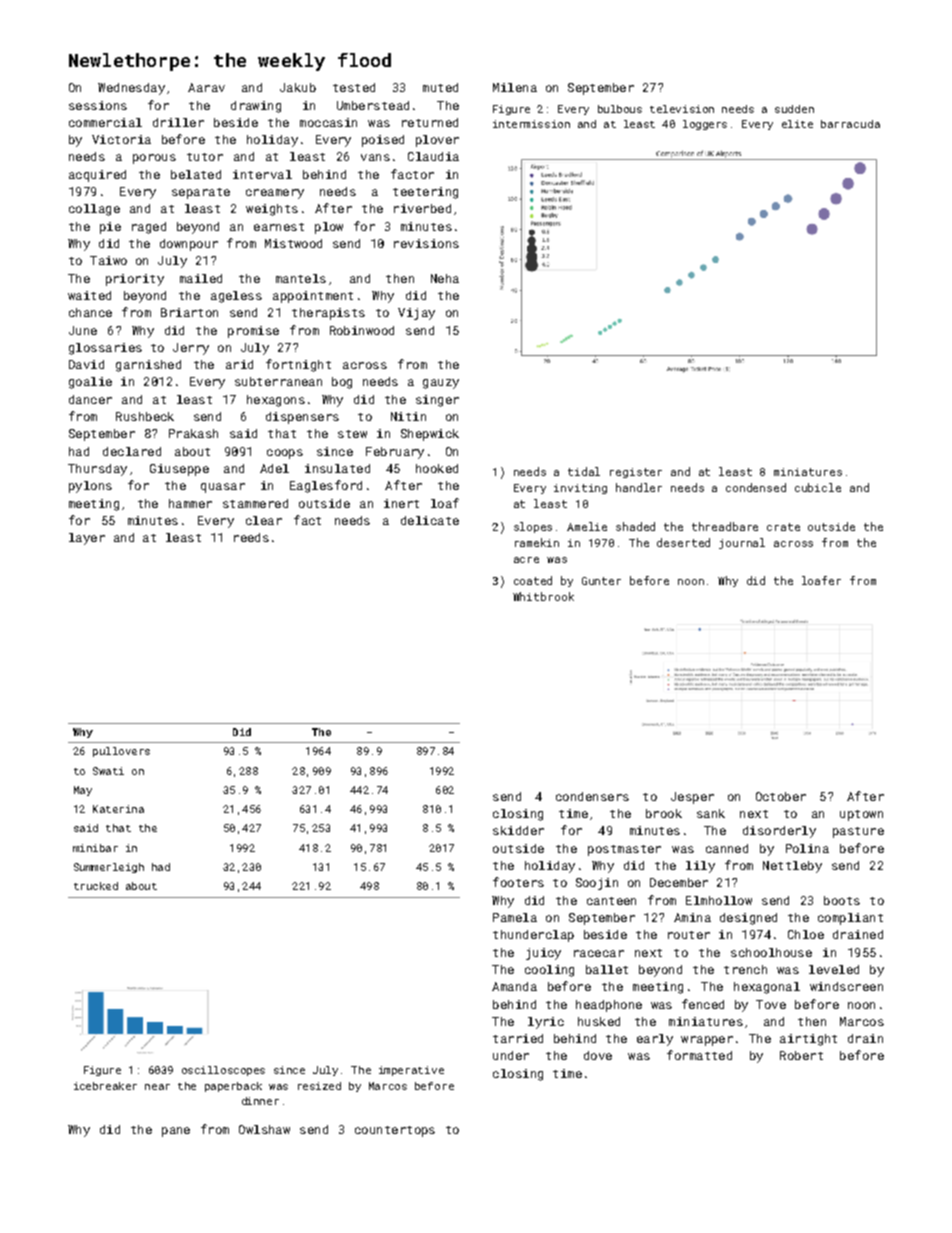 The height and width of the screenshot is (1233, 952). What do you see at coordinates (176, 1132) in the screenshot?
I see `pane` at bounding box center [176, 1132].
